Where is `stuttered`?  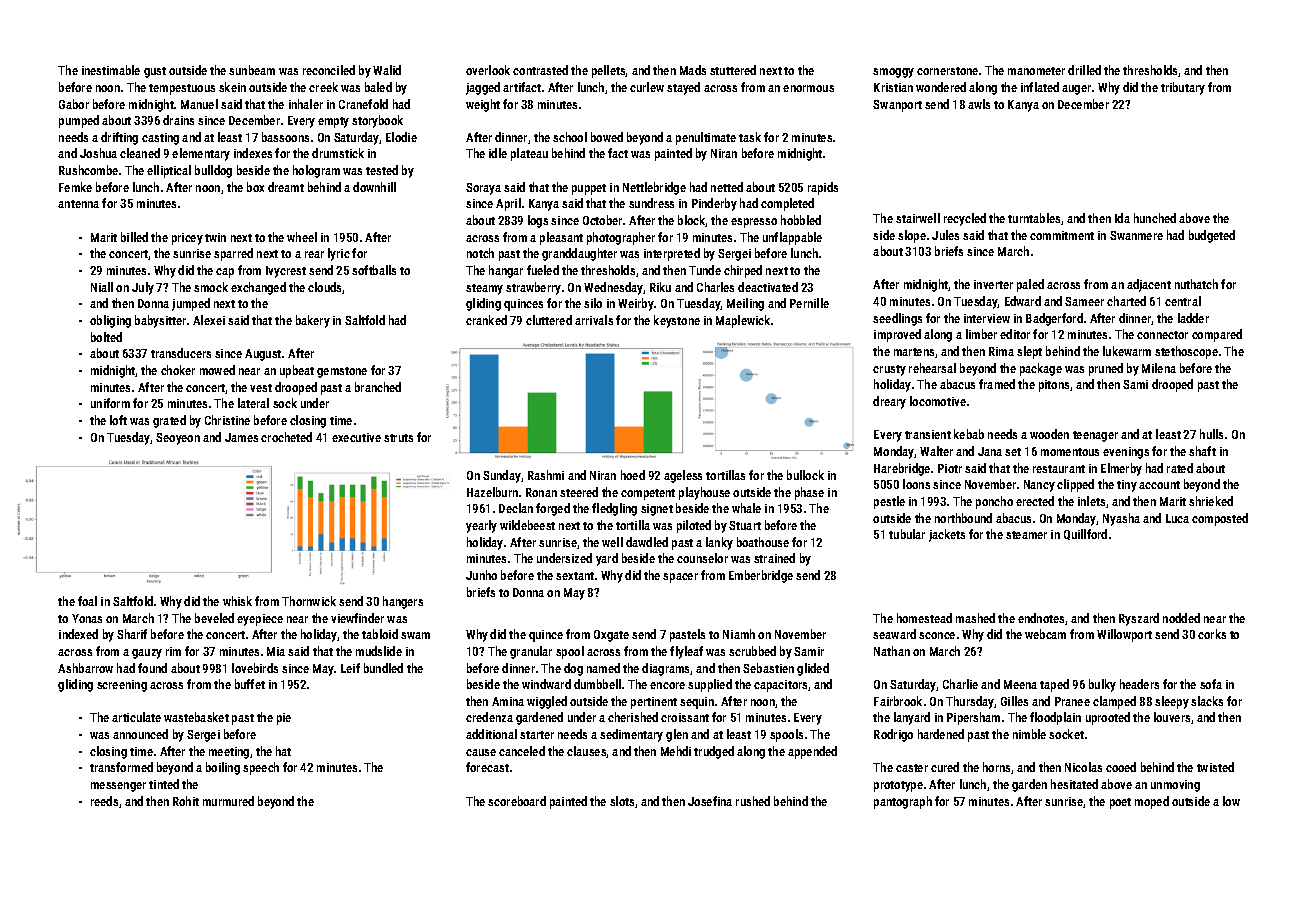
stuttered is located at coordinates (733, 70).
